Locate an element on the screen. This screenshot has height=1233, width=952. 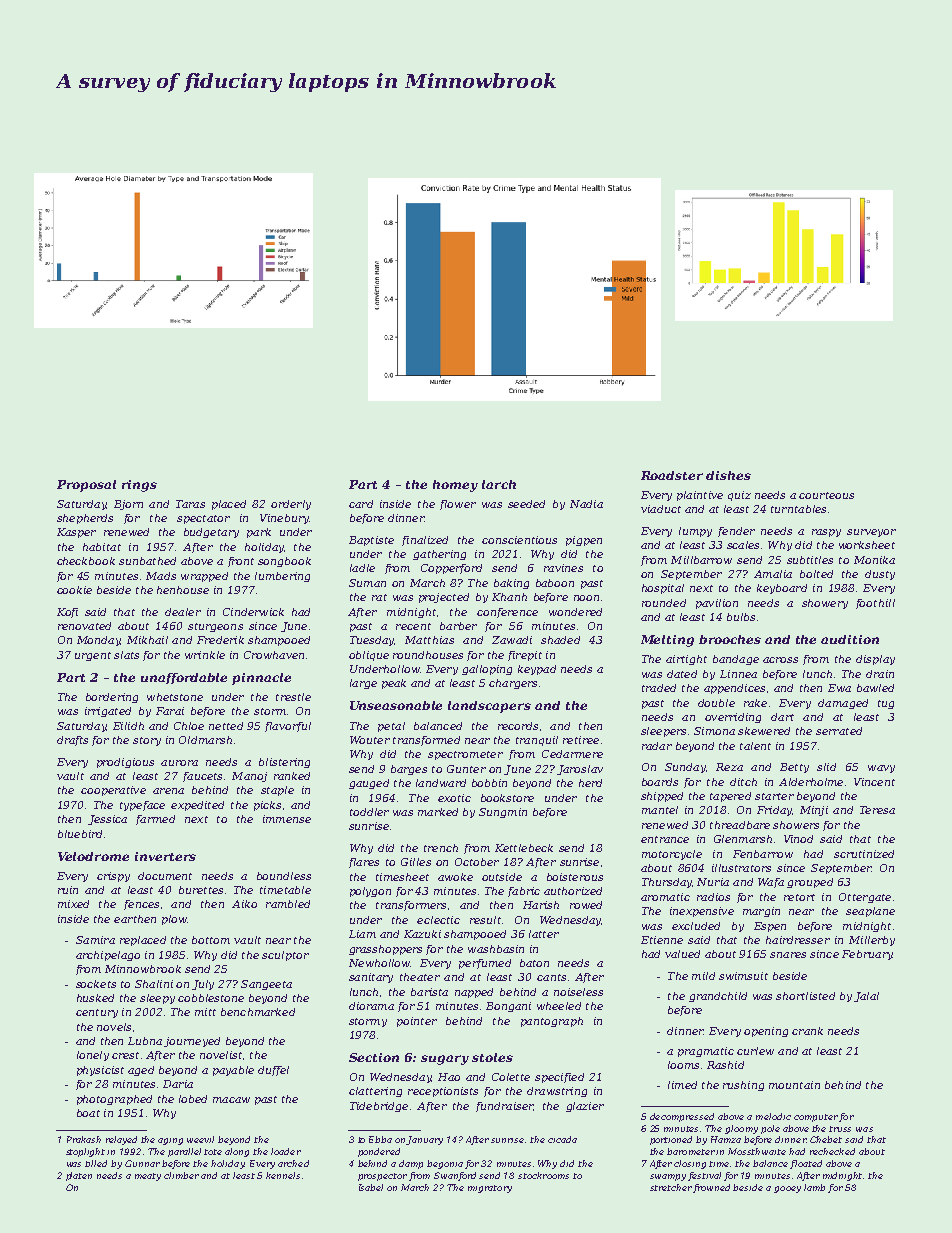
truss is located at coordinates (840, 1129).
